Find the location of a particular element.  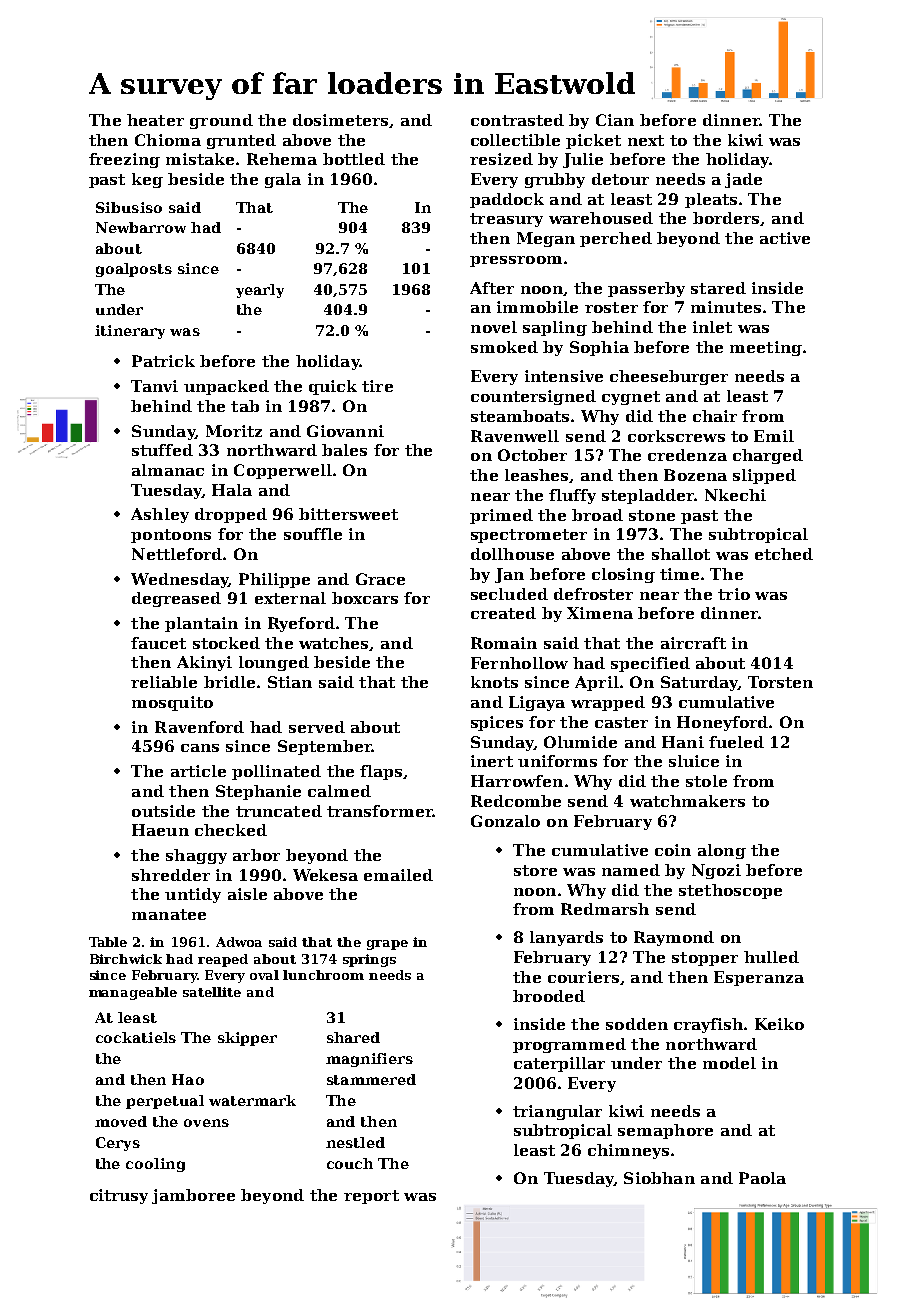

Grace is located at coordinates (380, 579).
